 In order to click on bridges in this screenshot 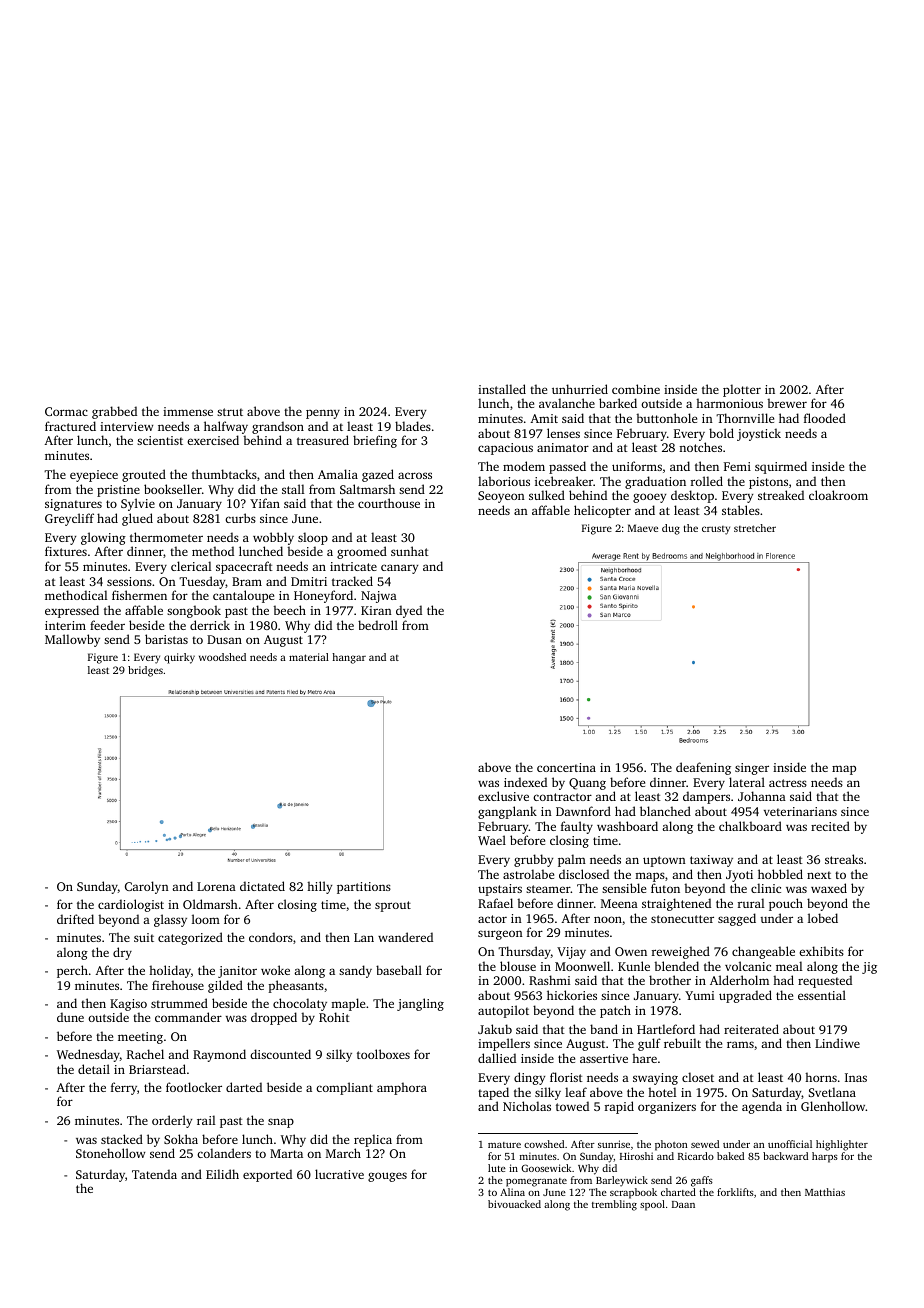, I will do `click(145, 671)`.
